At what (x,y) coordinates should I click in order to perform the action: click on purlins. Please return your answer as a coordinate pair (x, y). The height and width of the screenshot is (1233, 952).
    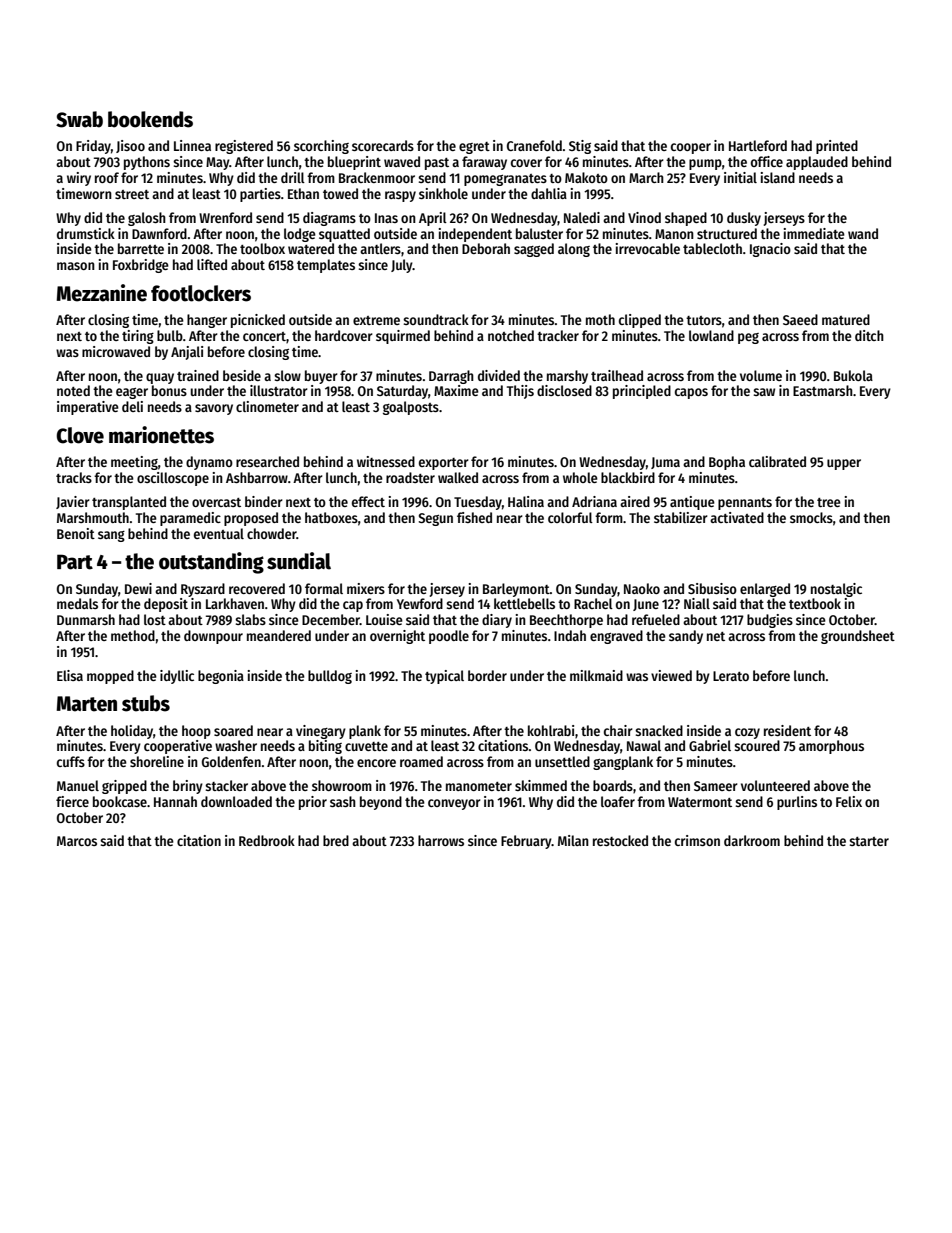
    Looking at the image, I should click on (797, 803).
